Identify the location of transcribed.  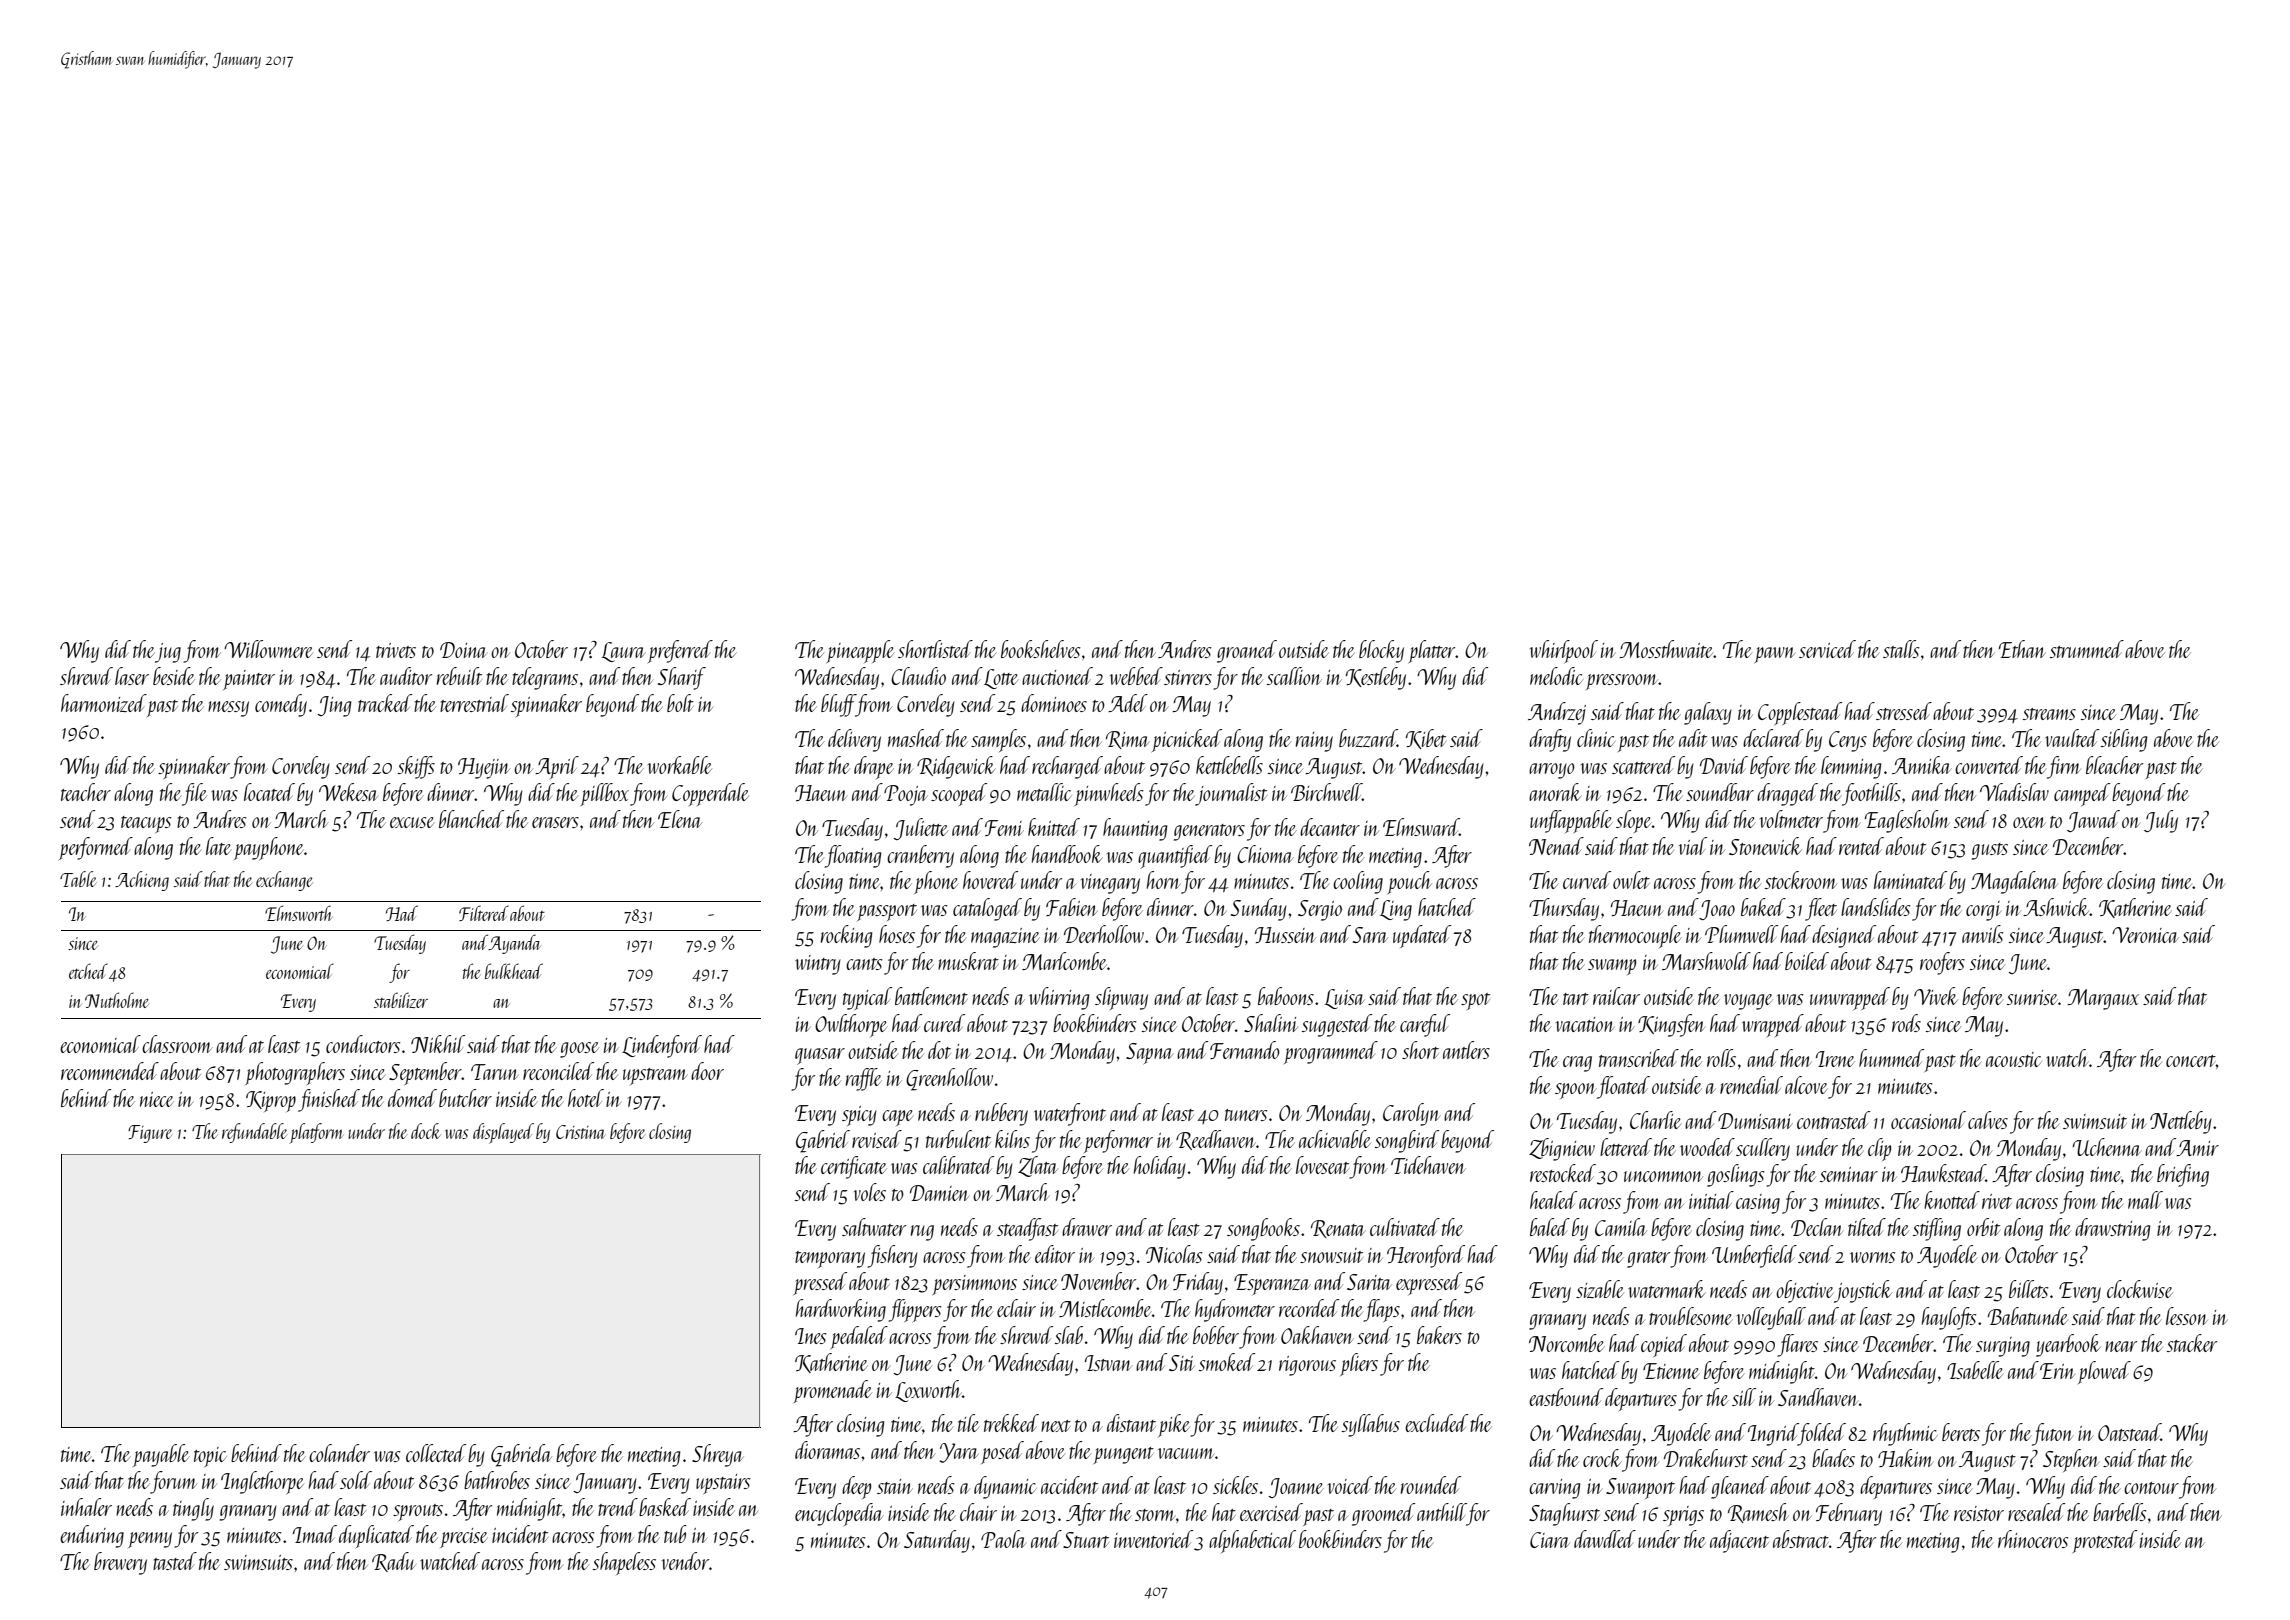
(1639, 1058).
